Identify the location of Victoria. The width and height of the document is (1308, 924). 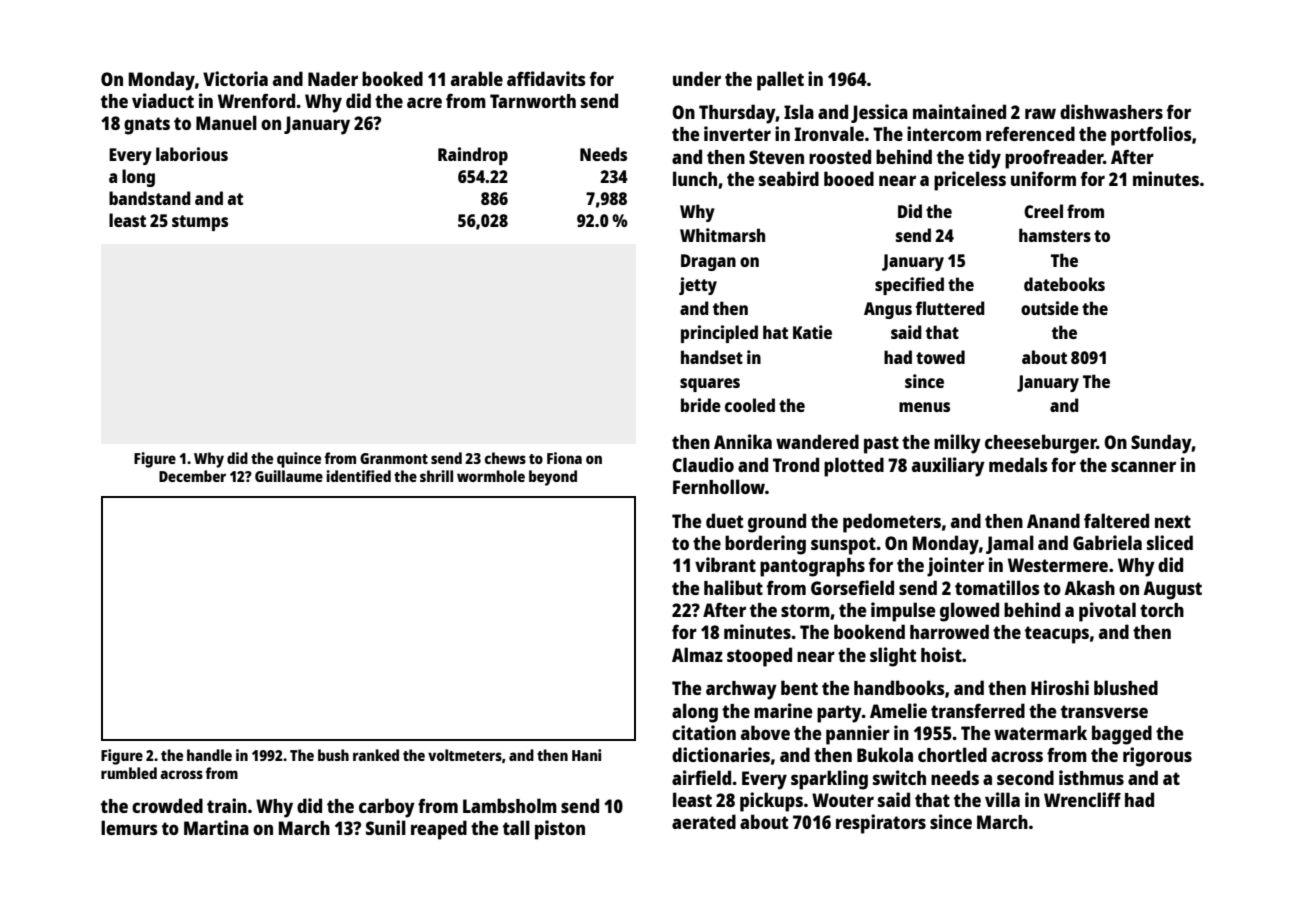
(235, 78).
